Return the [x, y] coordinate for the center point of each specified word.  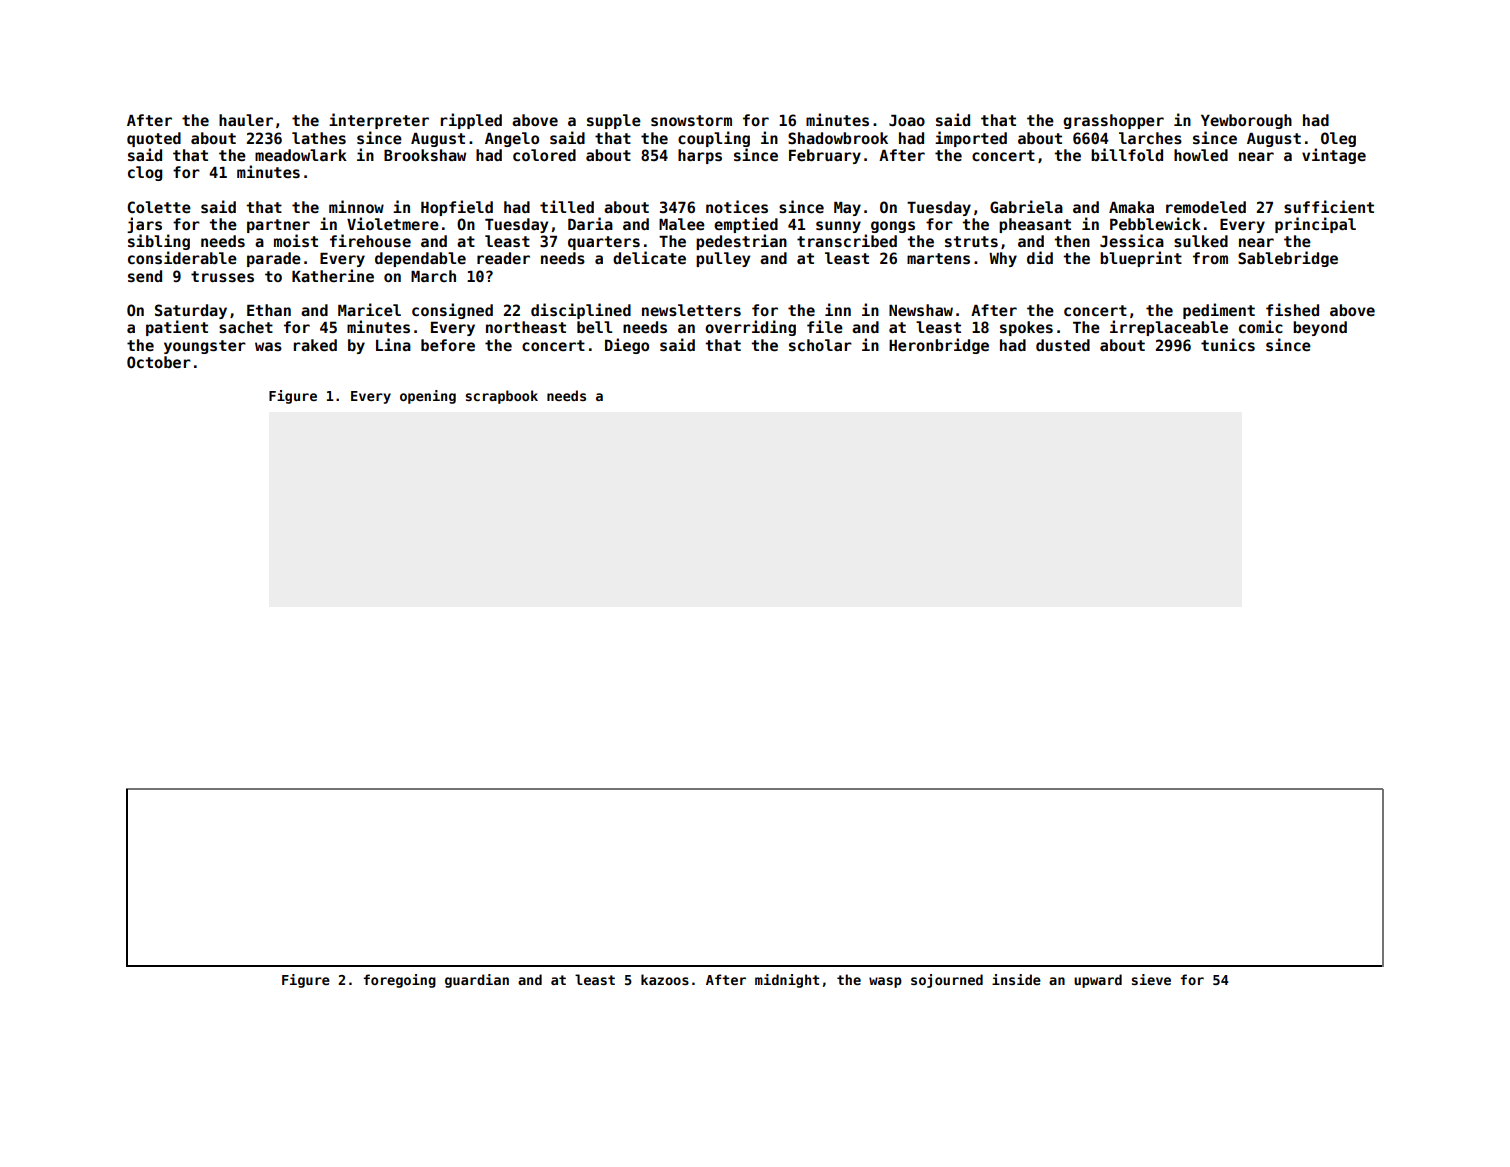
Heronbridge [939, 346]
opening [428, 397]
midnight [787, 981]
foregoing [399, 981]
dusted [1063, 345]
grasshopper [1113, 121]
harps [700, 156]
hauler [246, 120]
